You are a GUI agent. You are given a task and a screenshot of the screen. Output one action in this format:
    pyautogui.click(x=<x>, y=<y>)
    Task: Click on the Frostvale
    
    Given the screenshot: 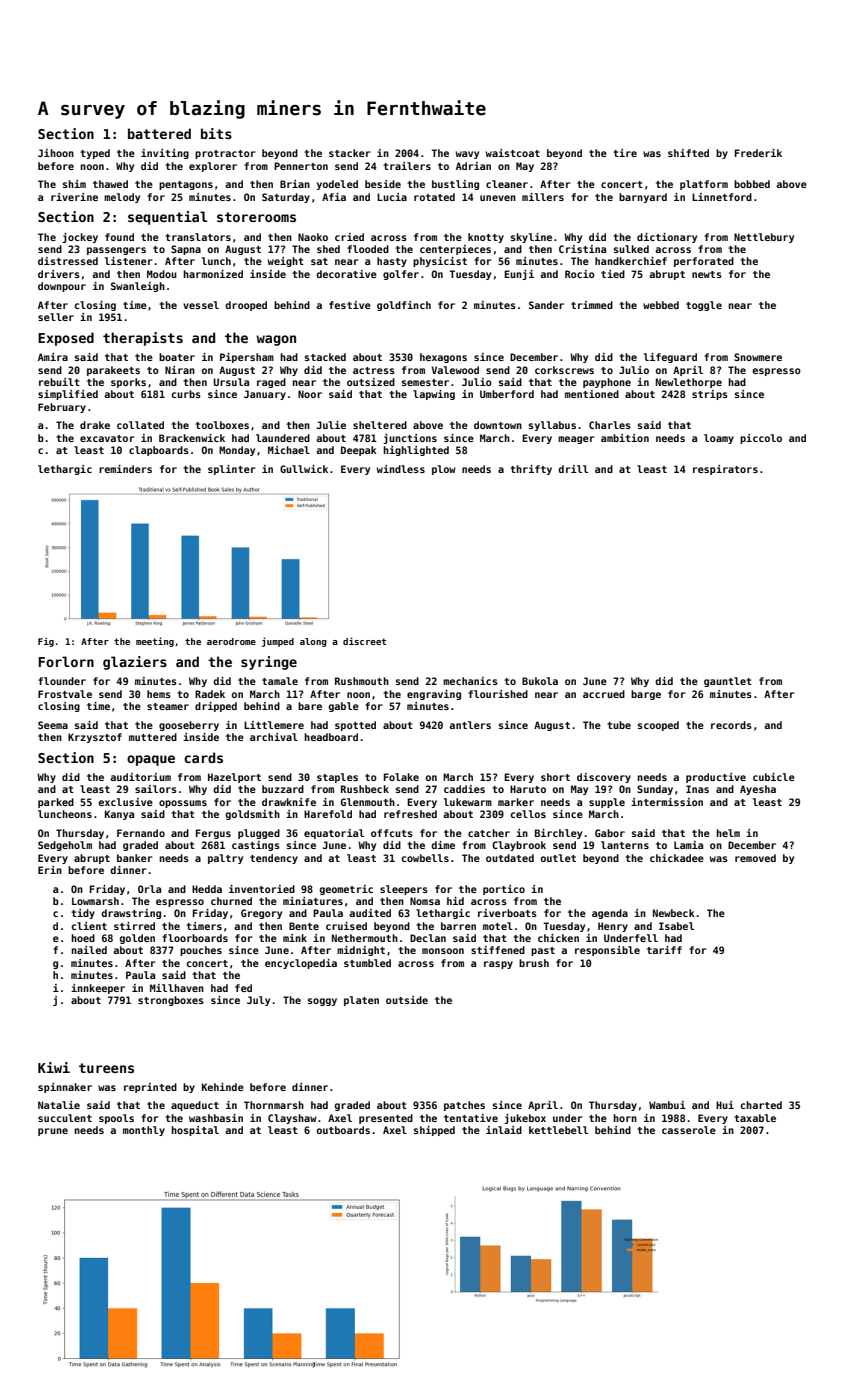 What is the action you would take?
    pyautogui.click(x=65, y=694)
